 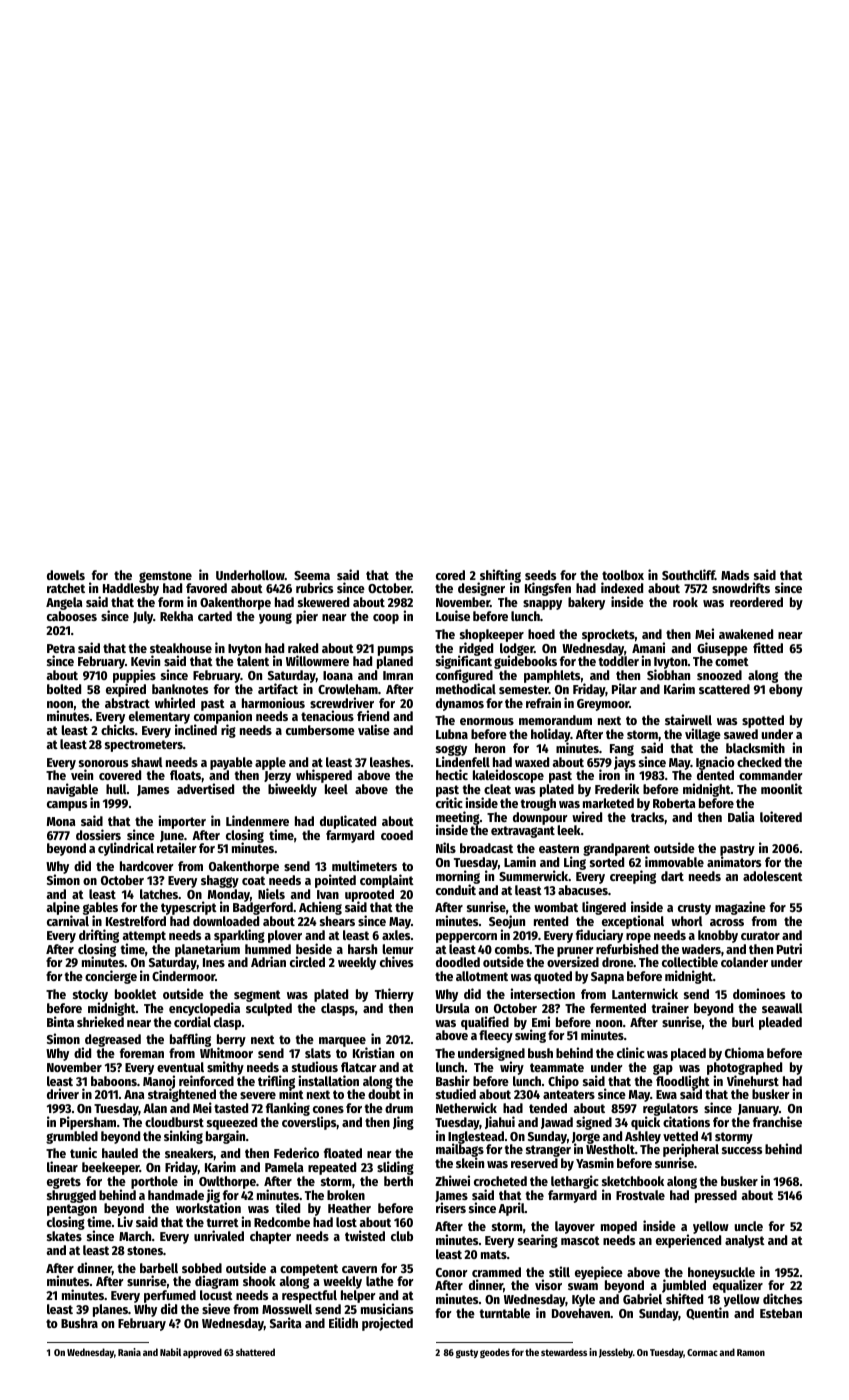 What do you see at coordinates (192, 1021) in the document?
I see `cordial` at bounding box center [192, 1021].
